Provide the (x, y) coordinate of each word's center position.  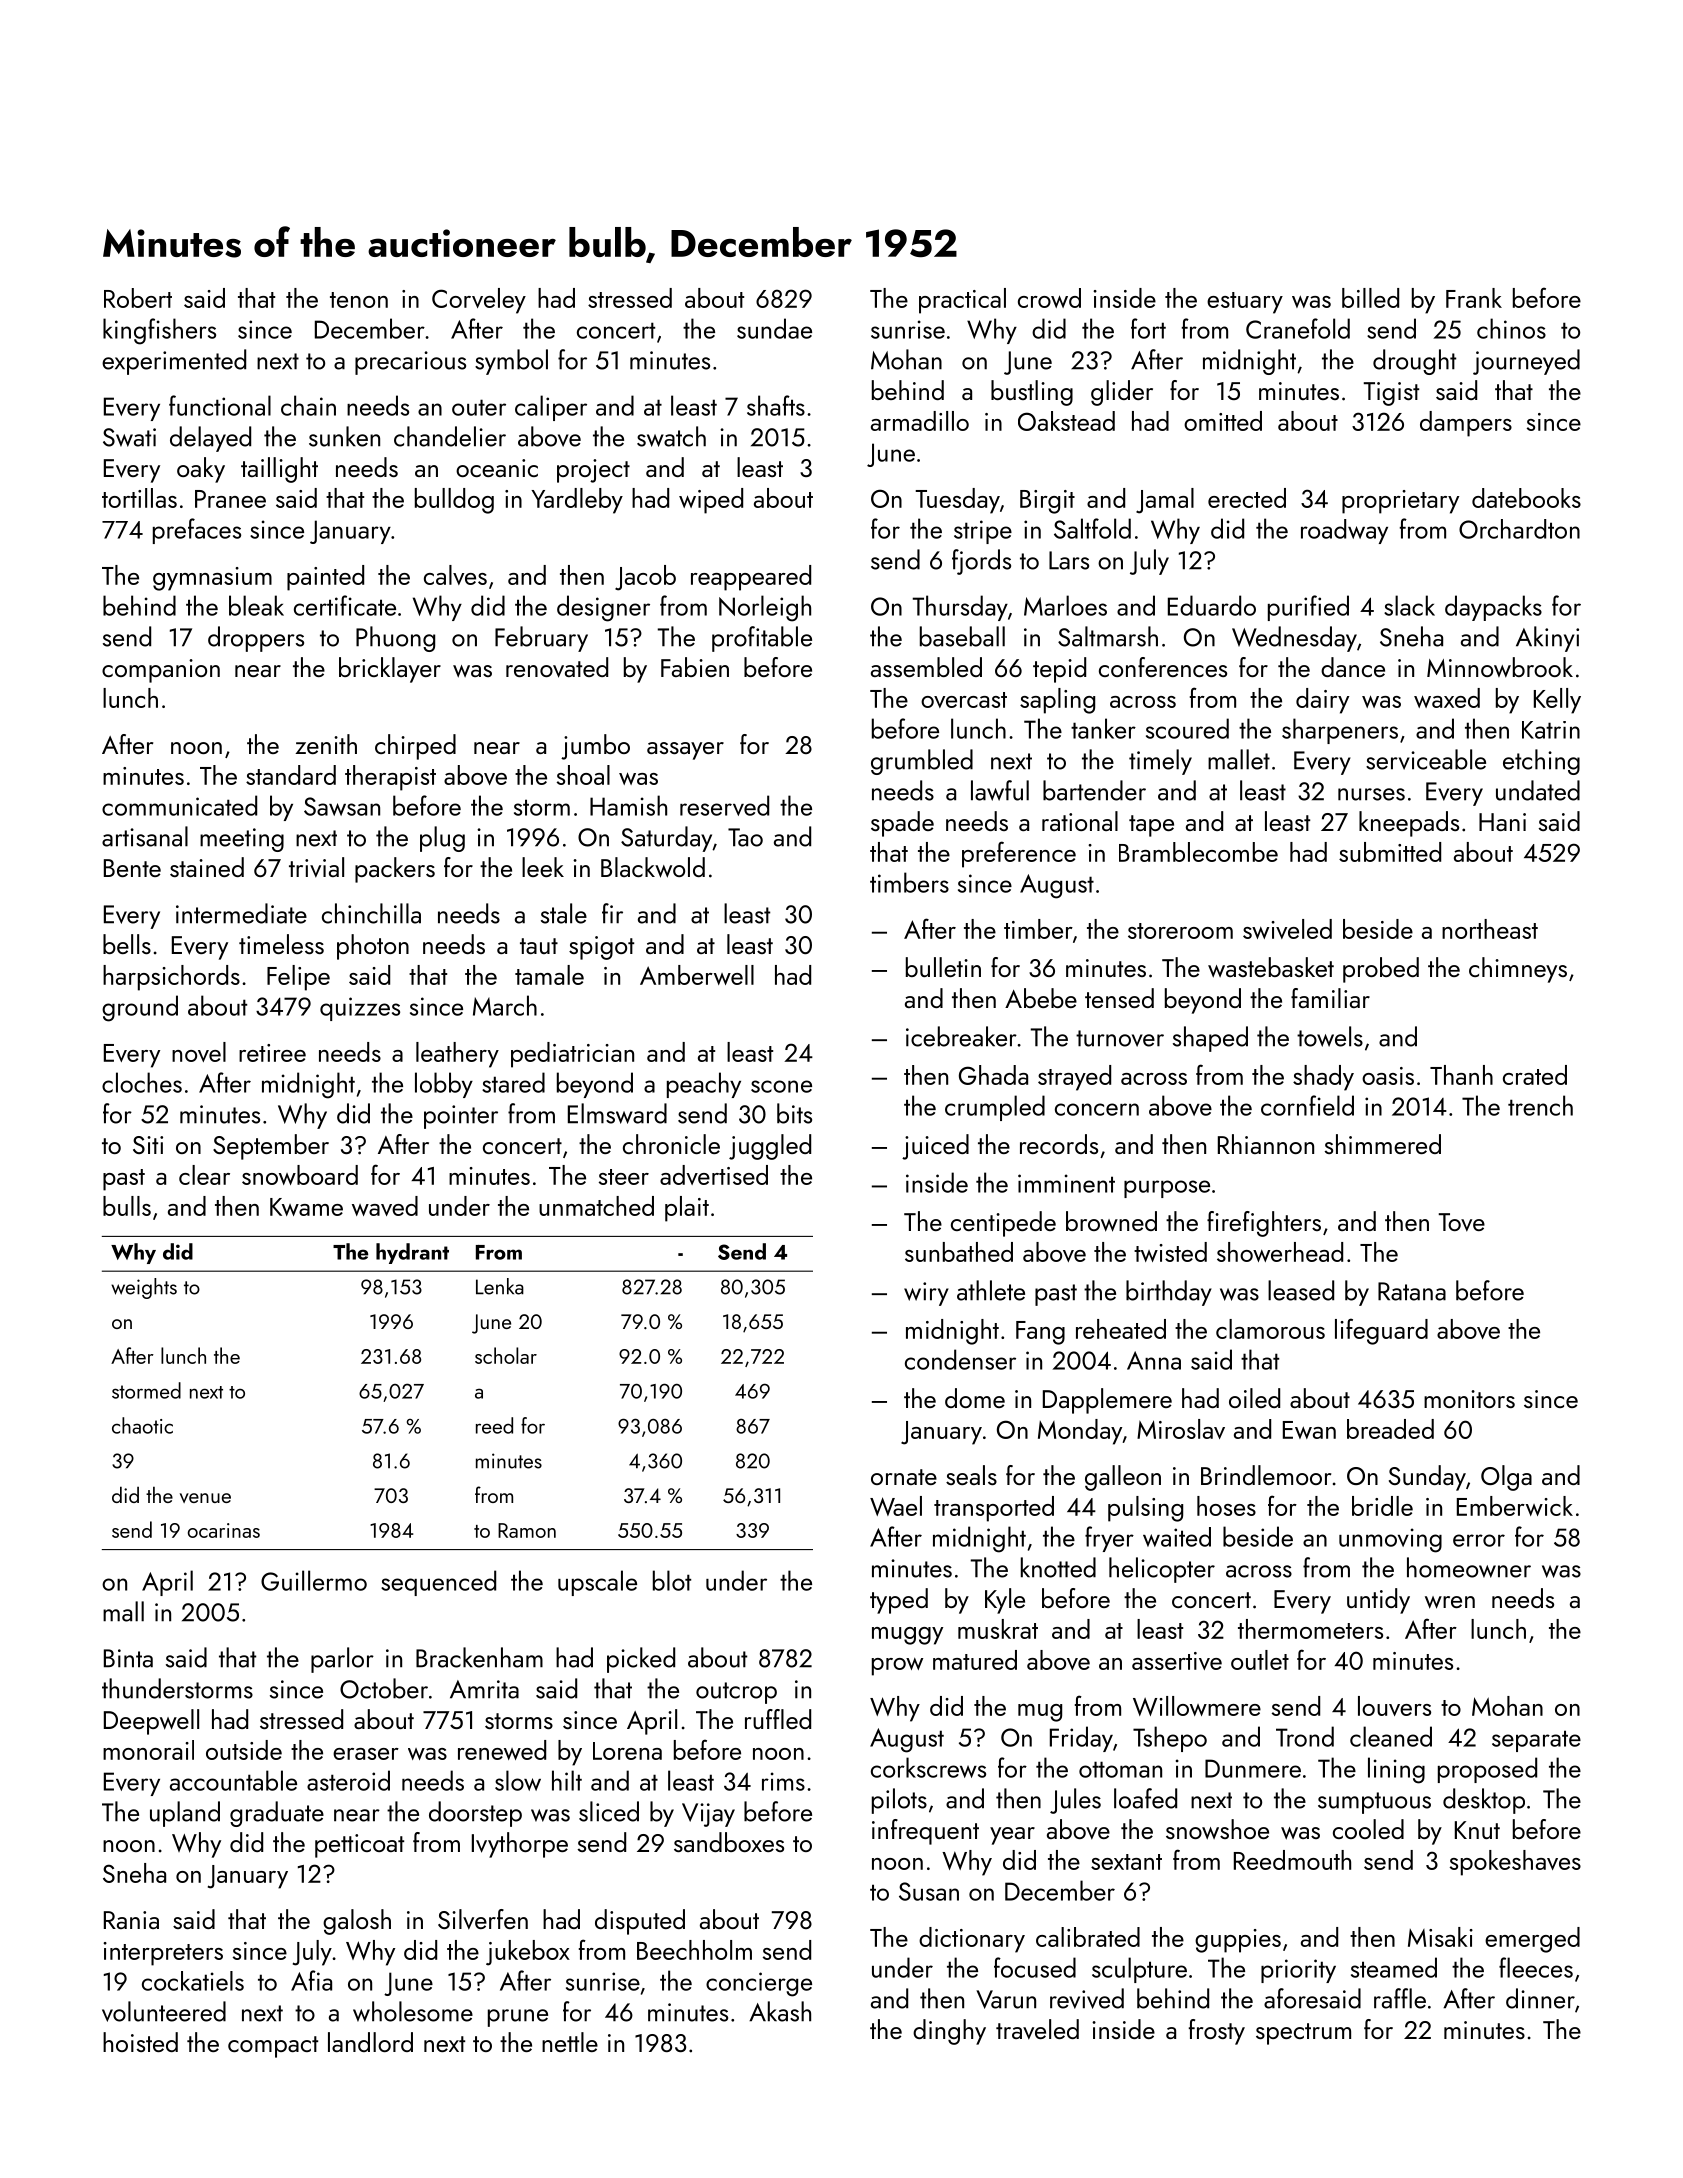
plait (687, 1209)
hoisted (140, 2042)
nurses (1371, 794)
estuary (1245, 303)
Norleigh (765, 608)
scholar (506, 1355)
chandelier (450, 436)
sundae (774, 328)
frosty (1217, 2032)
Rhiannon (1266, 1144)
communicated (179, 805)
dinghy (949, 2032)
